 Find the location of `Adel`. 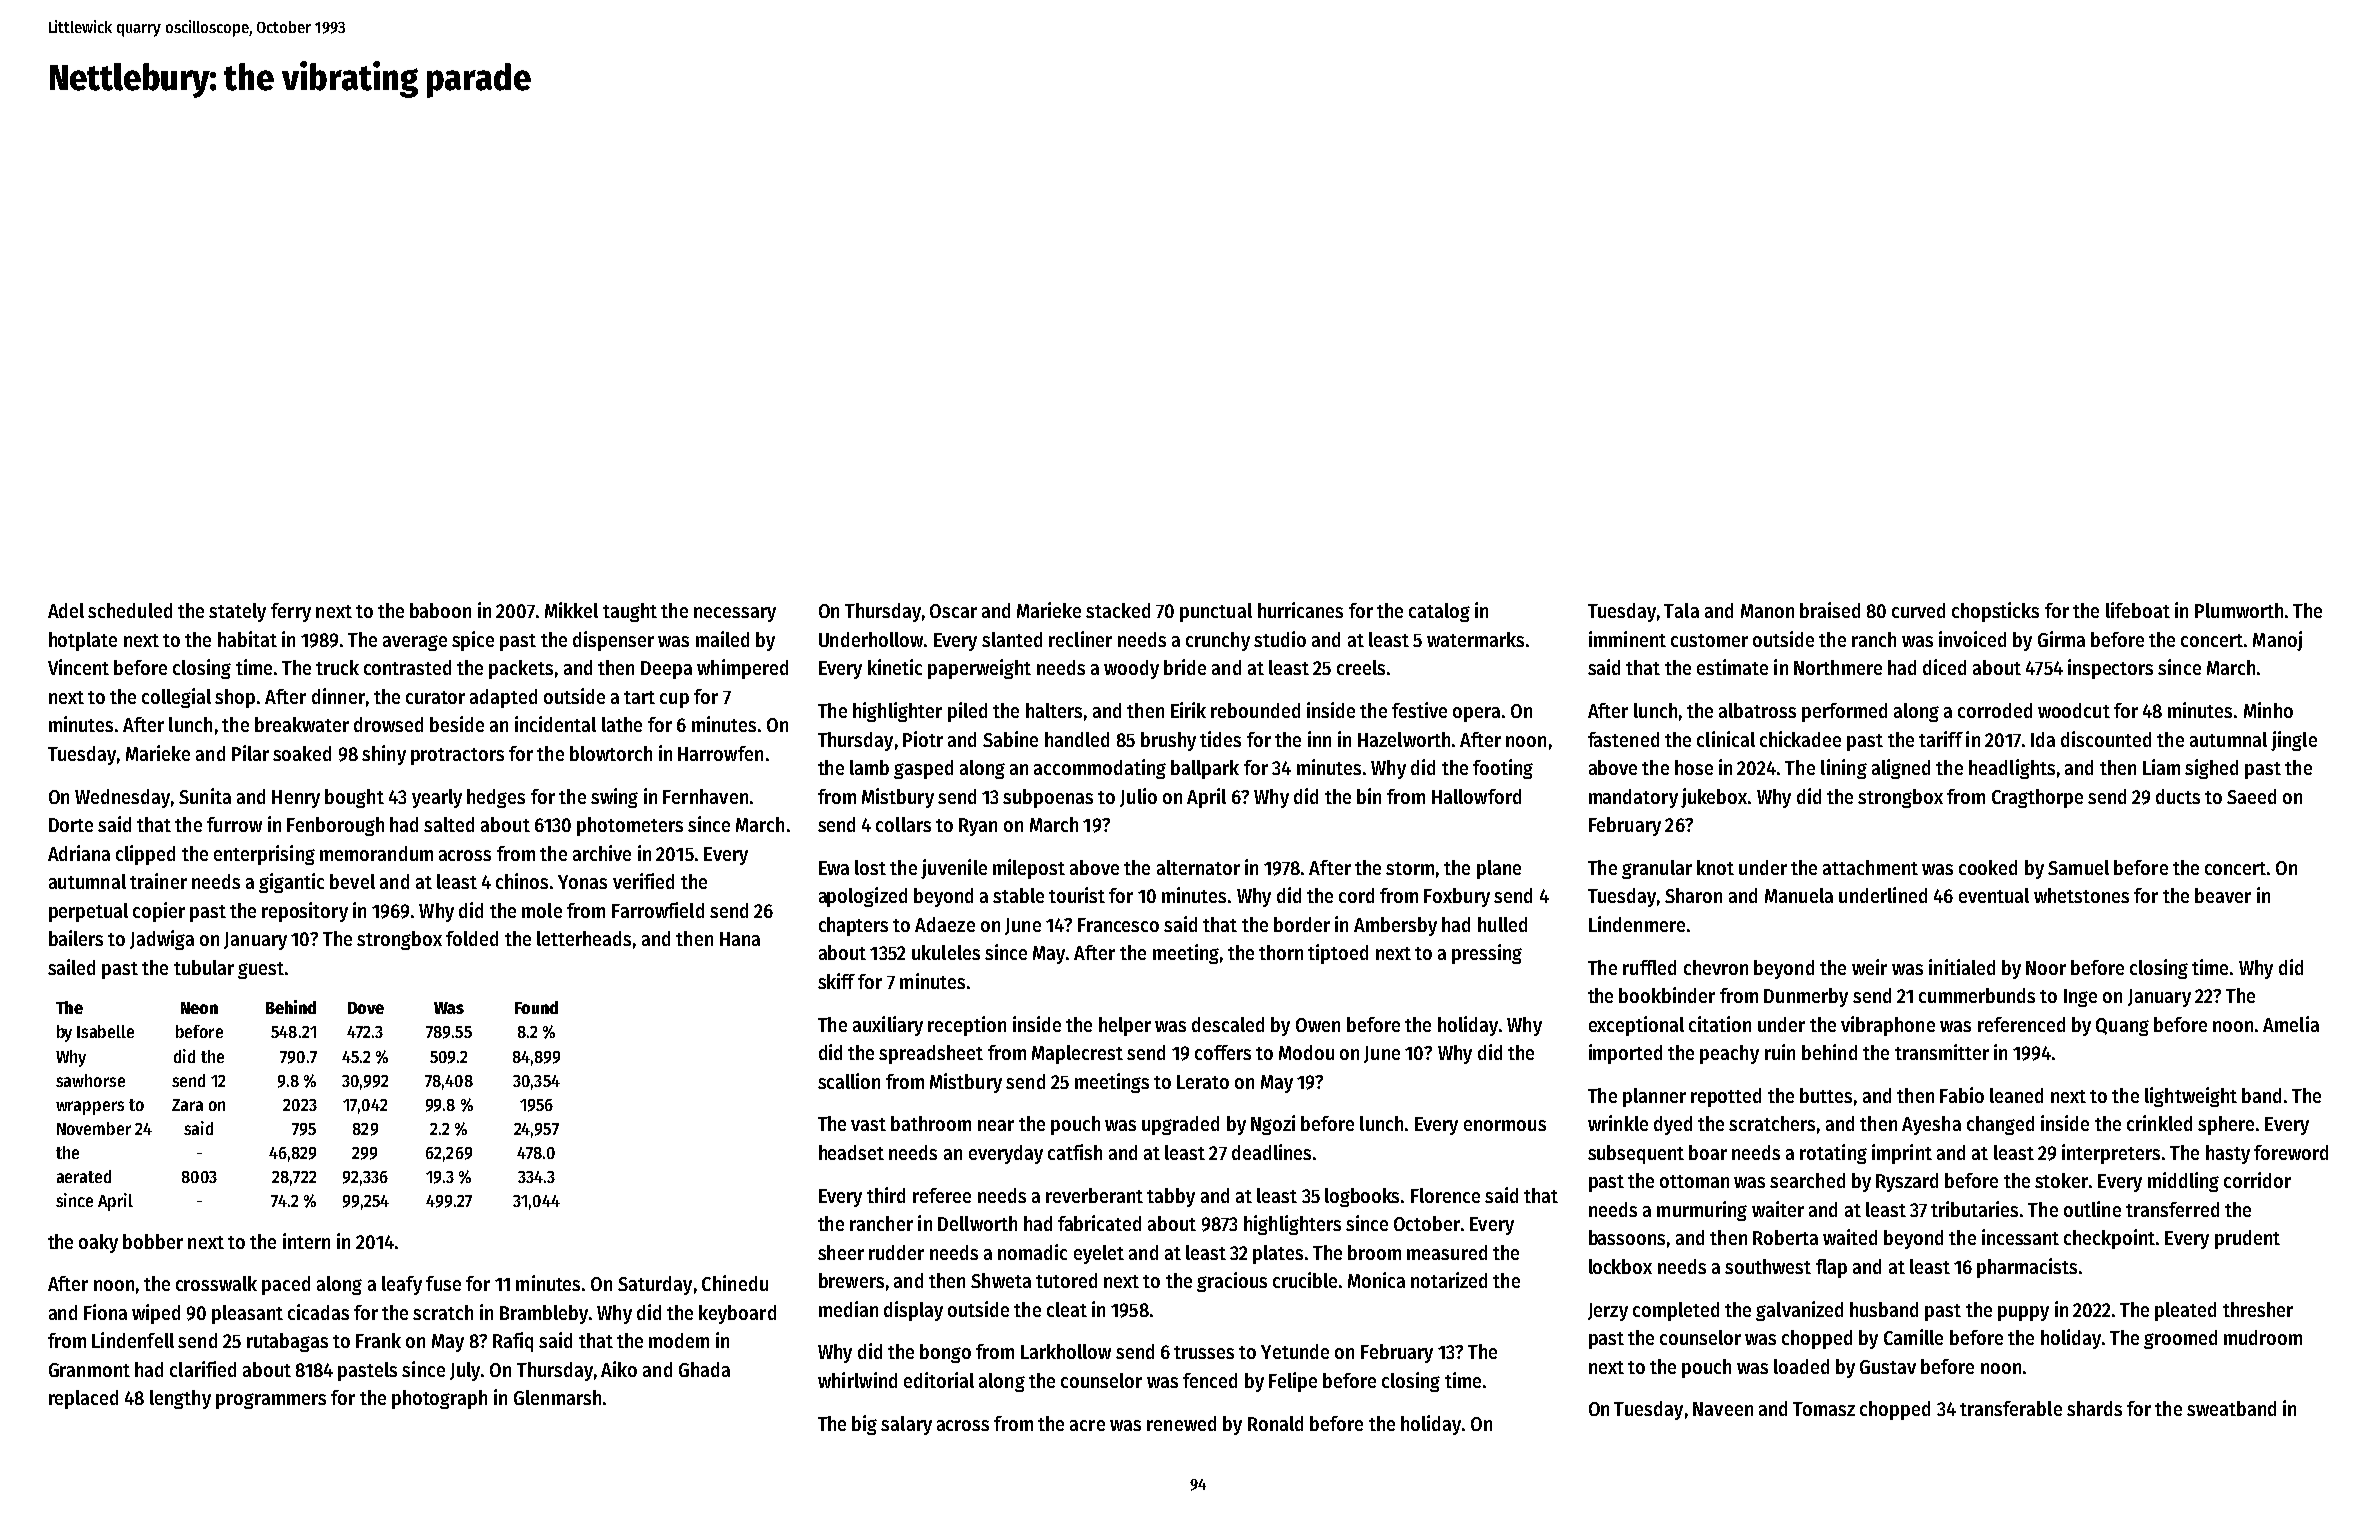

Adel is located at coordinates (66, 610).
